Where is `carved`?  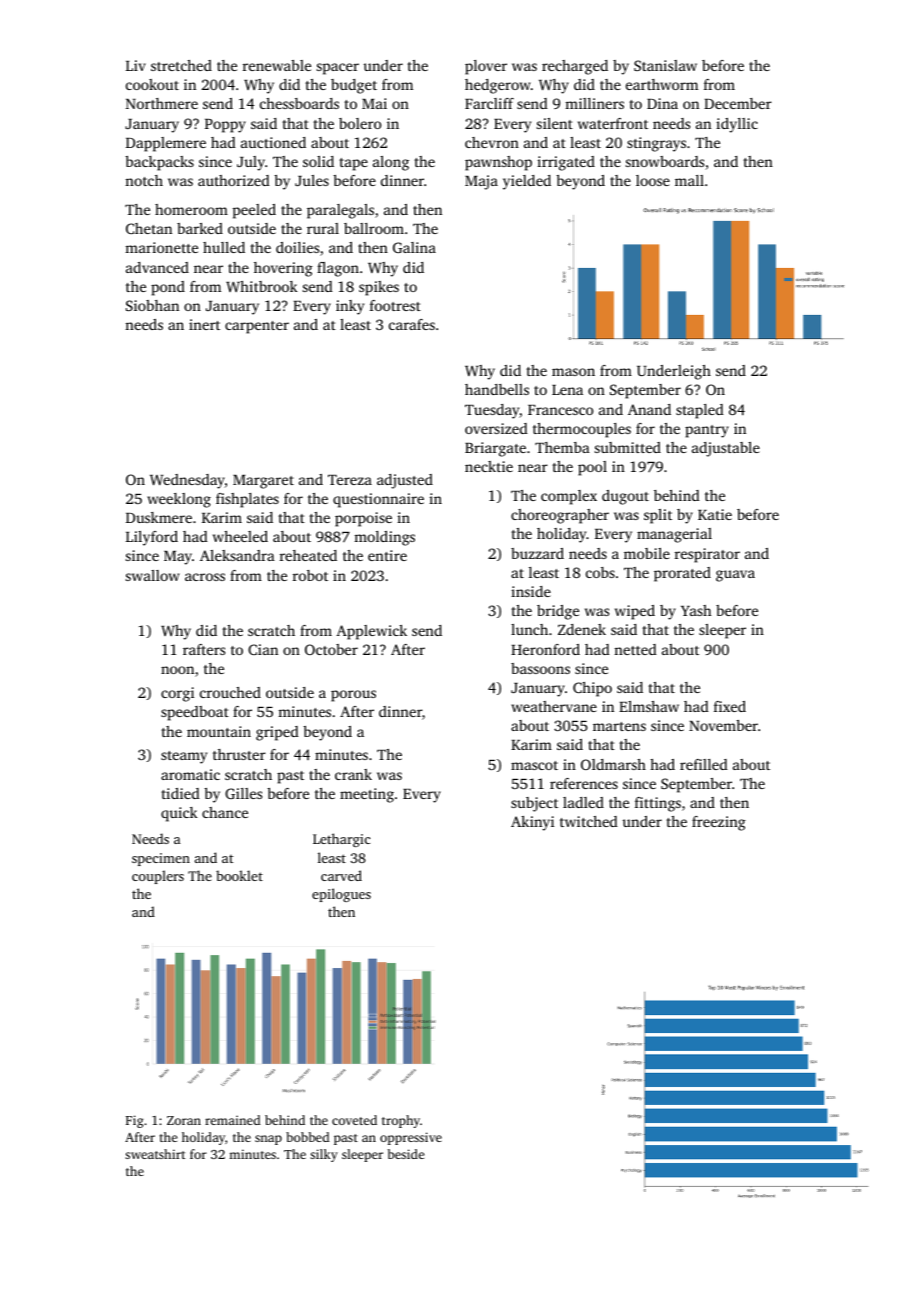 carved is located at coordinates (341, 875).
